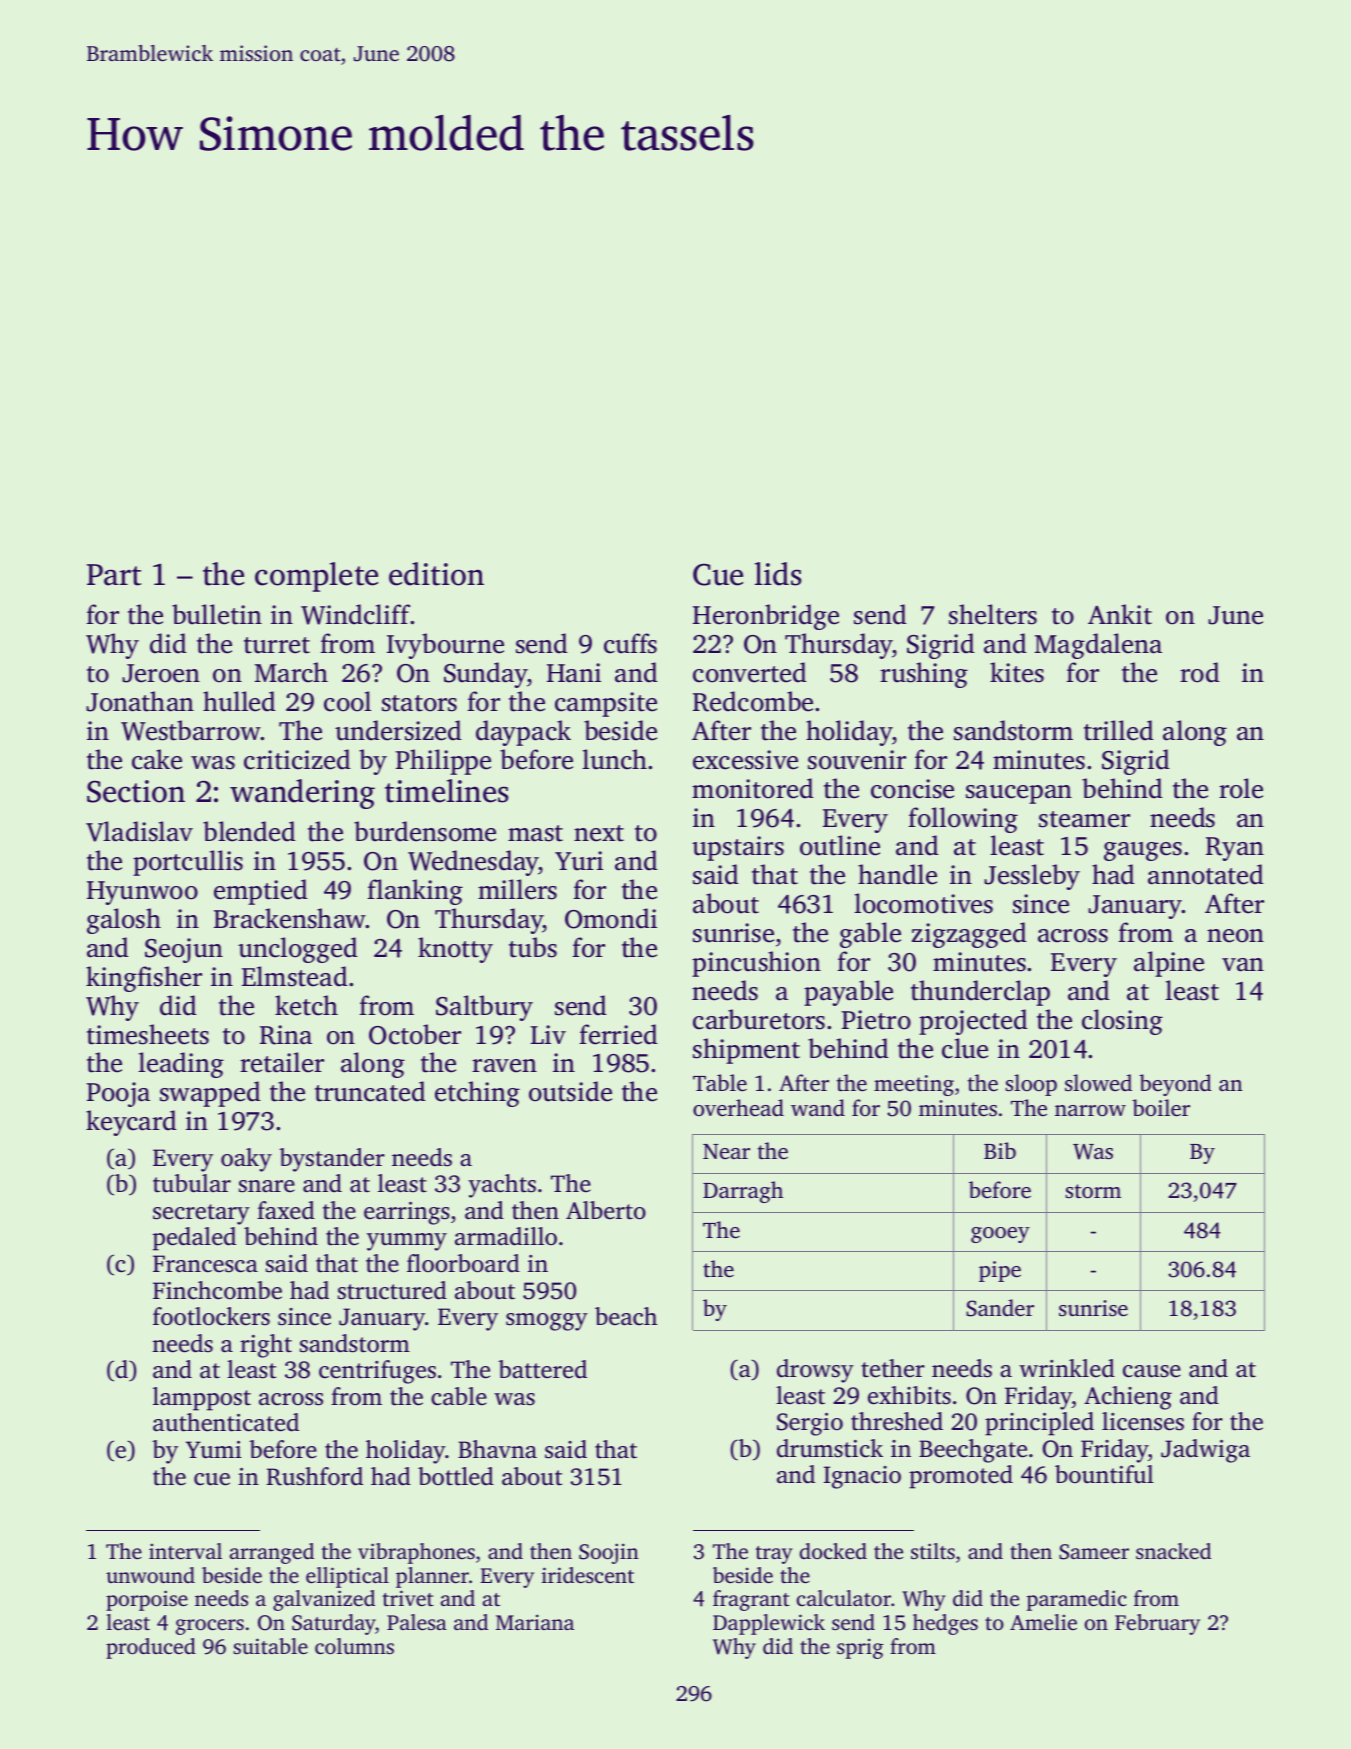 This screenshot has width=1351, height=1749. I want to click on Windcliff, so click(356, 614).
